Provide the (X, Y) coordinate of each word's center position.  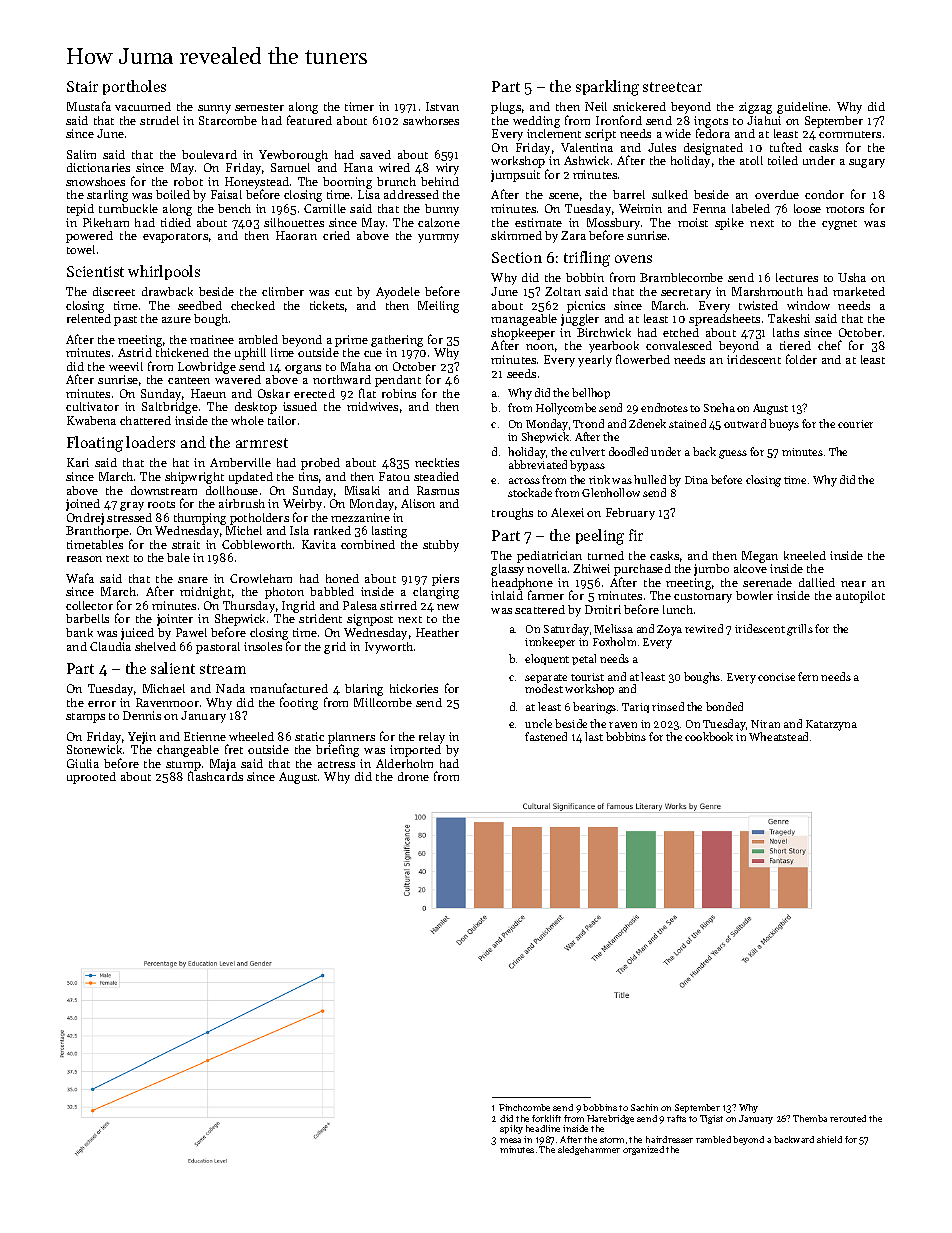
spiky (511, 1129)
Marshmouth (767, 291)
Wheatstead (778, 736)
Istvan (442, 106)
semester (259, 107)
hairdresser (669, 1139)
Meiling (438, 307)
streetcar (672, 87)
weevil (126, 366)
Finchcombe (524, 1107)
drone (413, 776)
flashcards (215, 776)
